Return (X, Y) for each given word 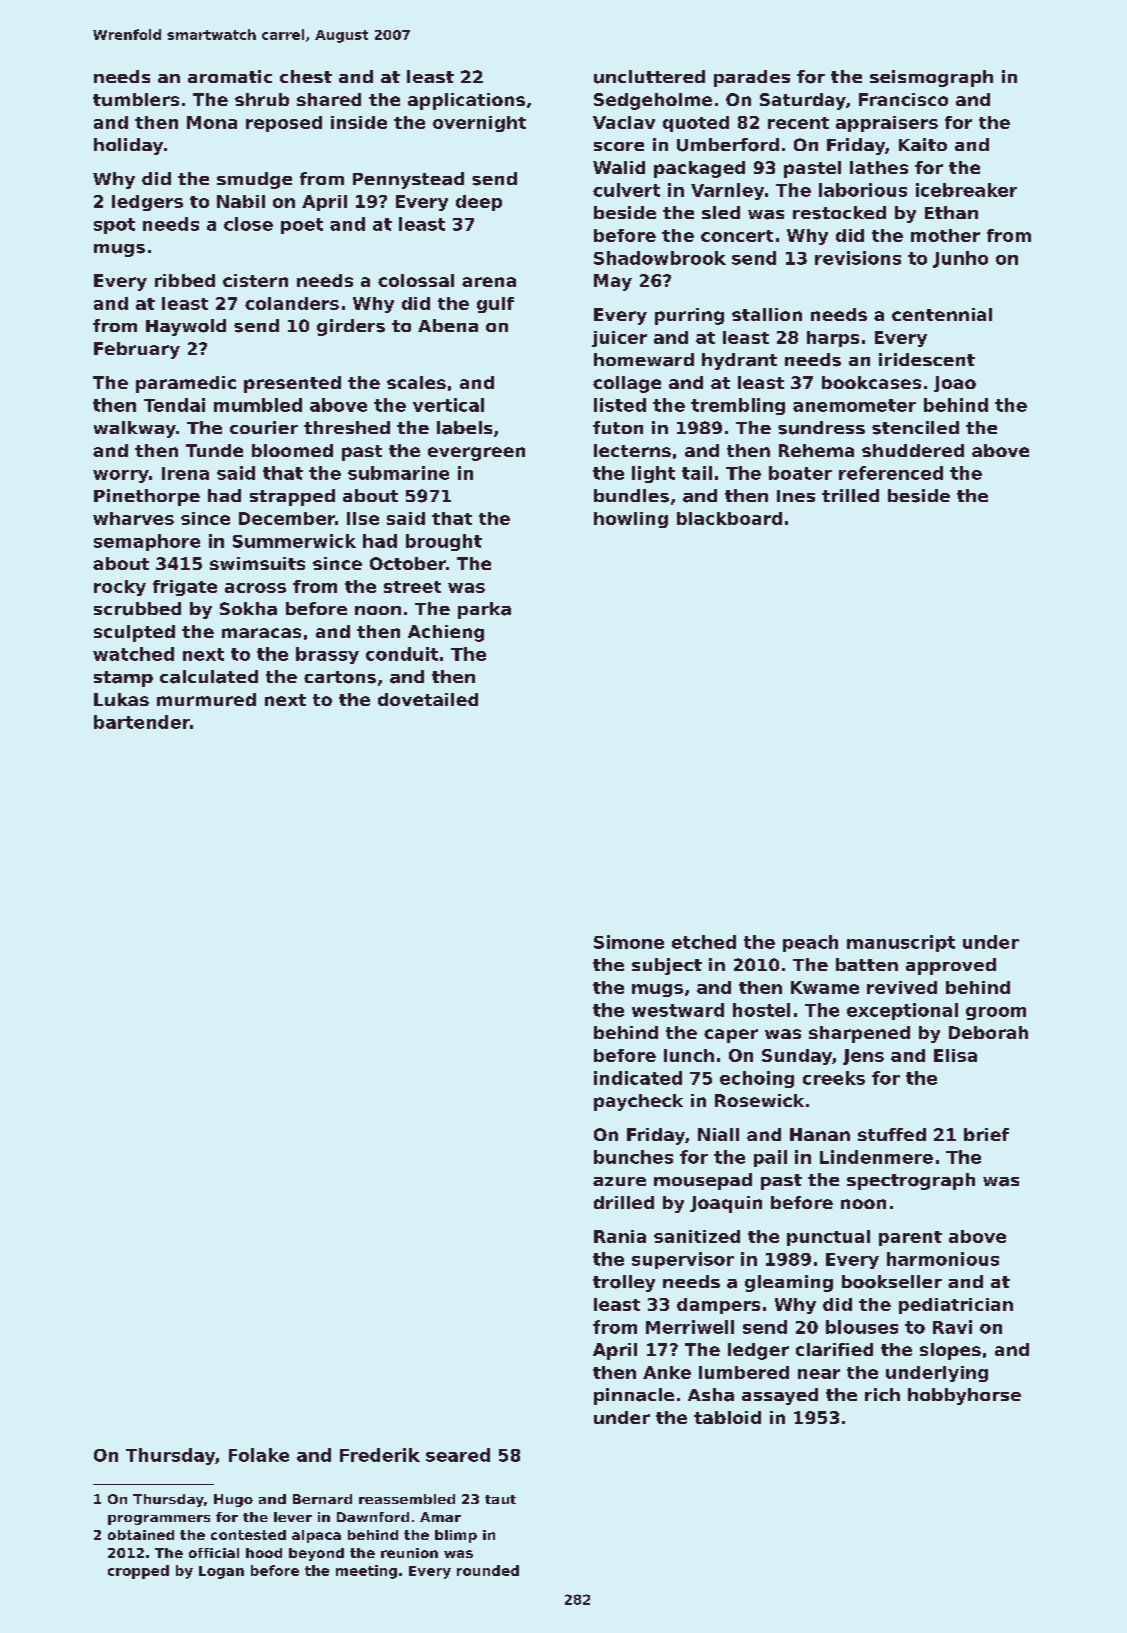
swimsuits (257, 563)
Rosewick (759, 1100)
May (613, 282)
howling (631, 520)
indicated (638, 1078)
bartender (142, 722)
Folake (259, 1455)
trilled (850, 495)
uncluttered (649, 77)
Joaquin (726, 1204)
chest (306, 76)
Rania (620, 1236)
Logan (221, 1572)
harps (833, 339)
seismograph (931, 78)
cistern (255, 280)
